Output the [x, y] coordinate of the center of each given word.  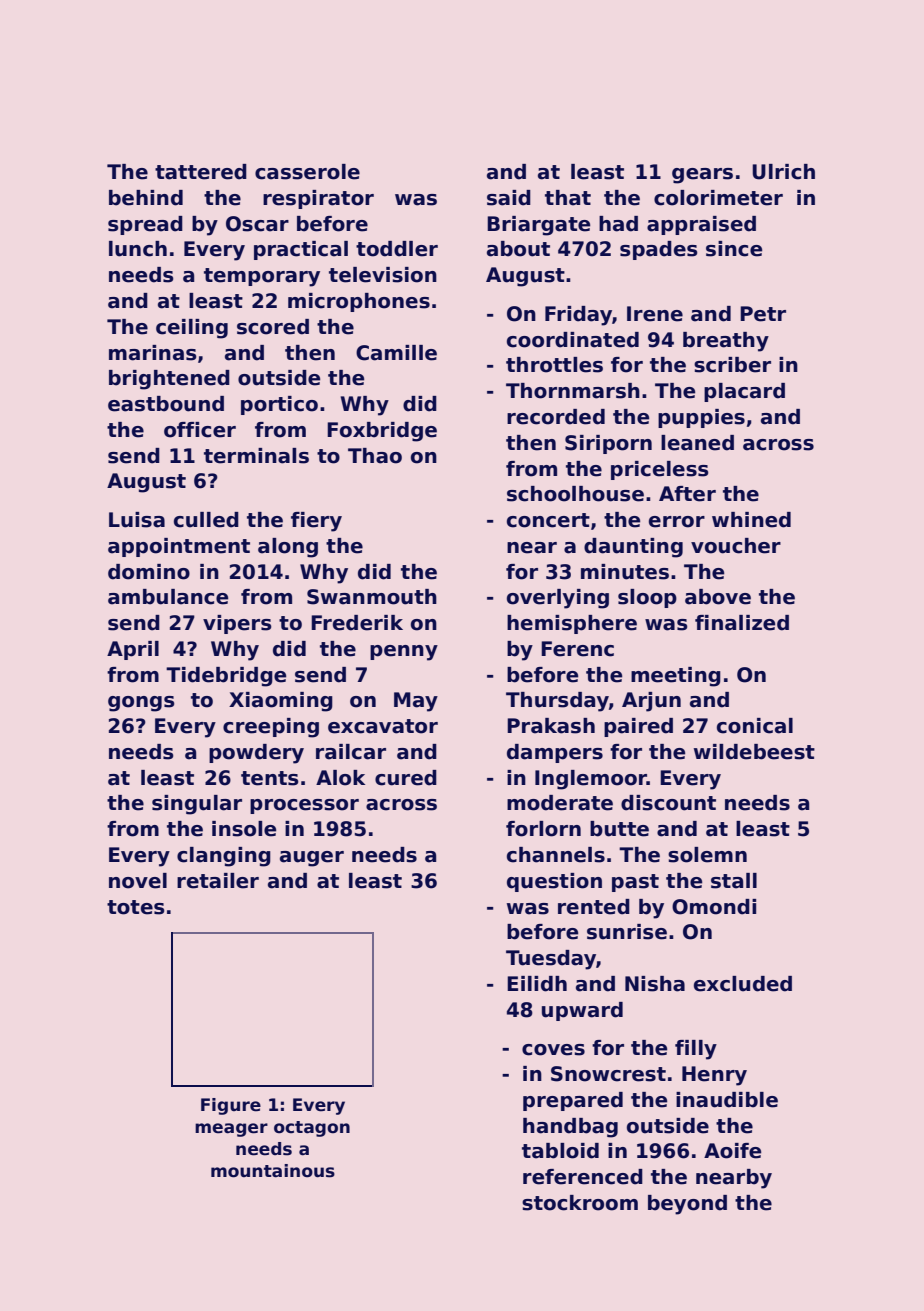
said [509, 198]
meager [231, 1130]
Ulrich [783, 172]
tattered [201, 172]
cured [406, 778]
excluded [743, 984]
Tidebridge [226, 677]
